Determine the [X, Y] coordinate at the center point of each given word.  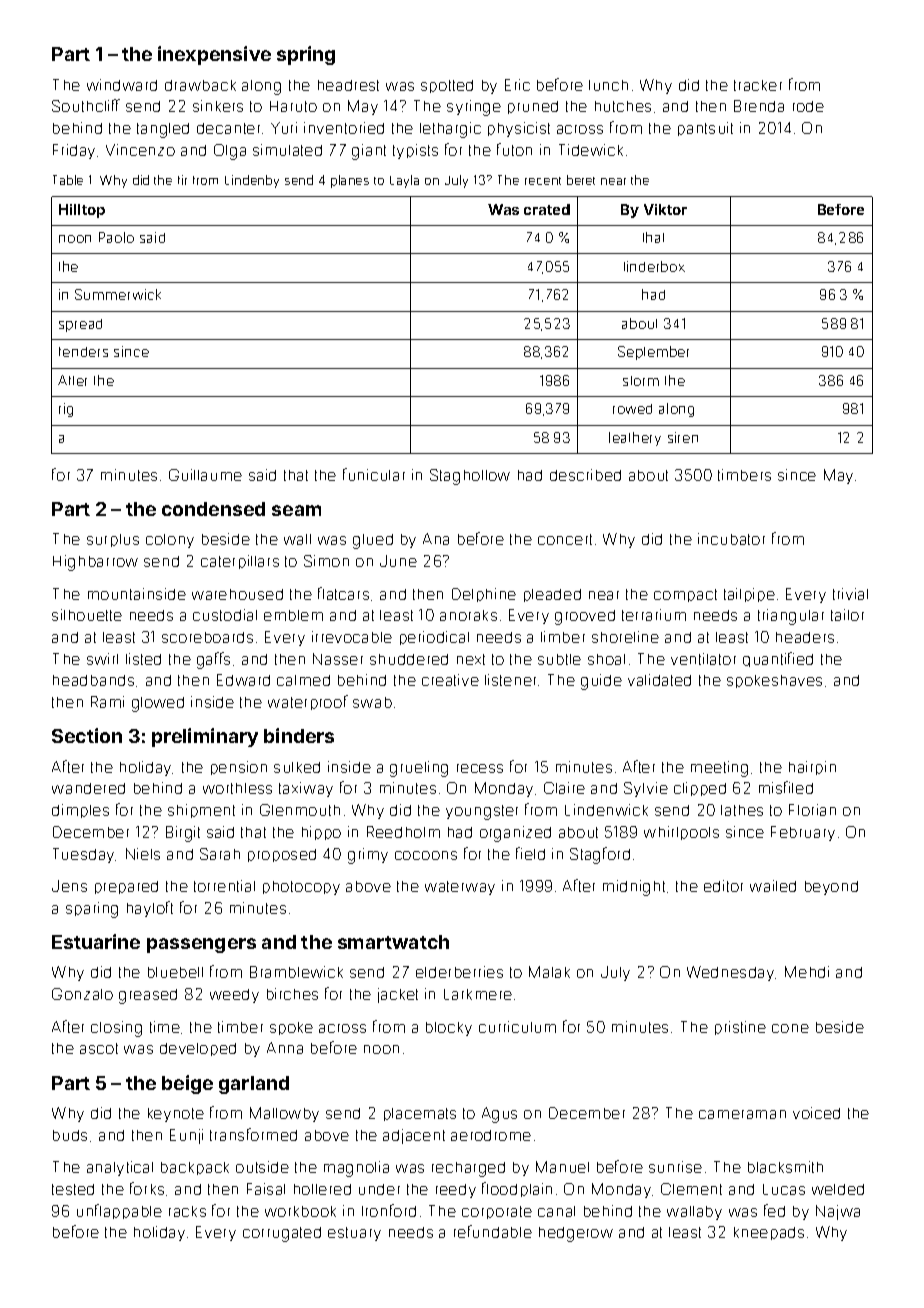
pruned [533, 107]
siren [683, 437]
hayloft [150, 909]
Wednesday [730, 973]
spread [80, 325]
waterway [460, 888]
